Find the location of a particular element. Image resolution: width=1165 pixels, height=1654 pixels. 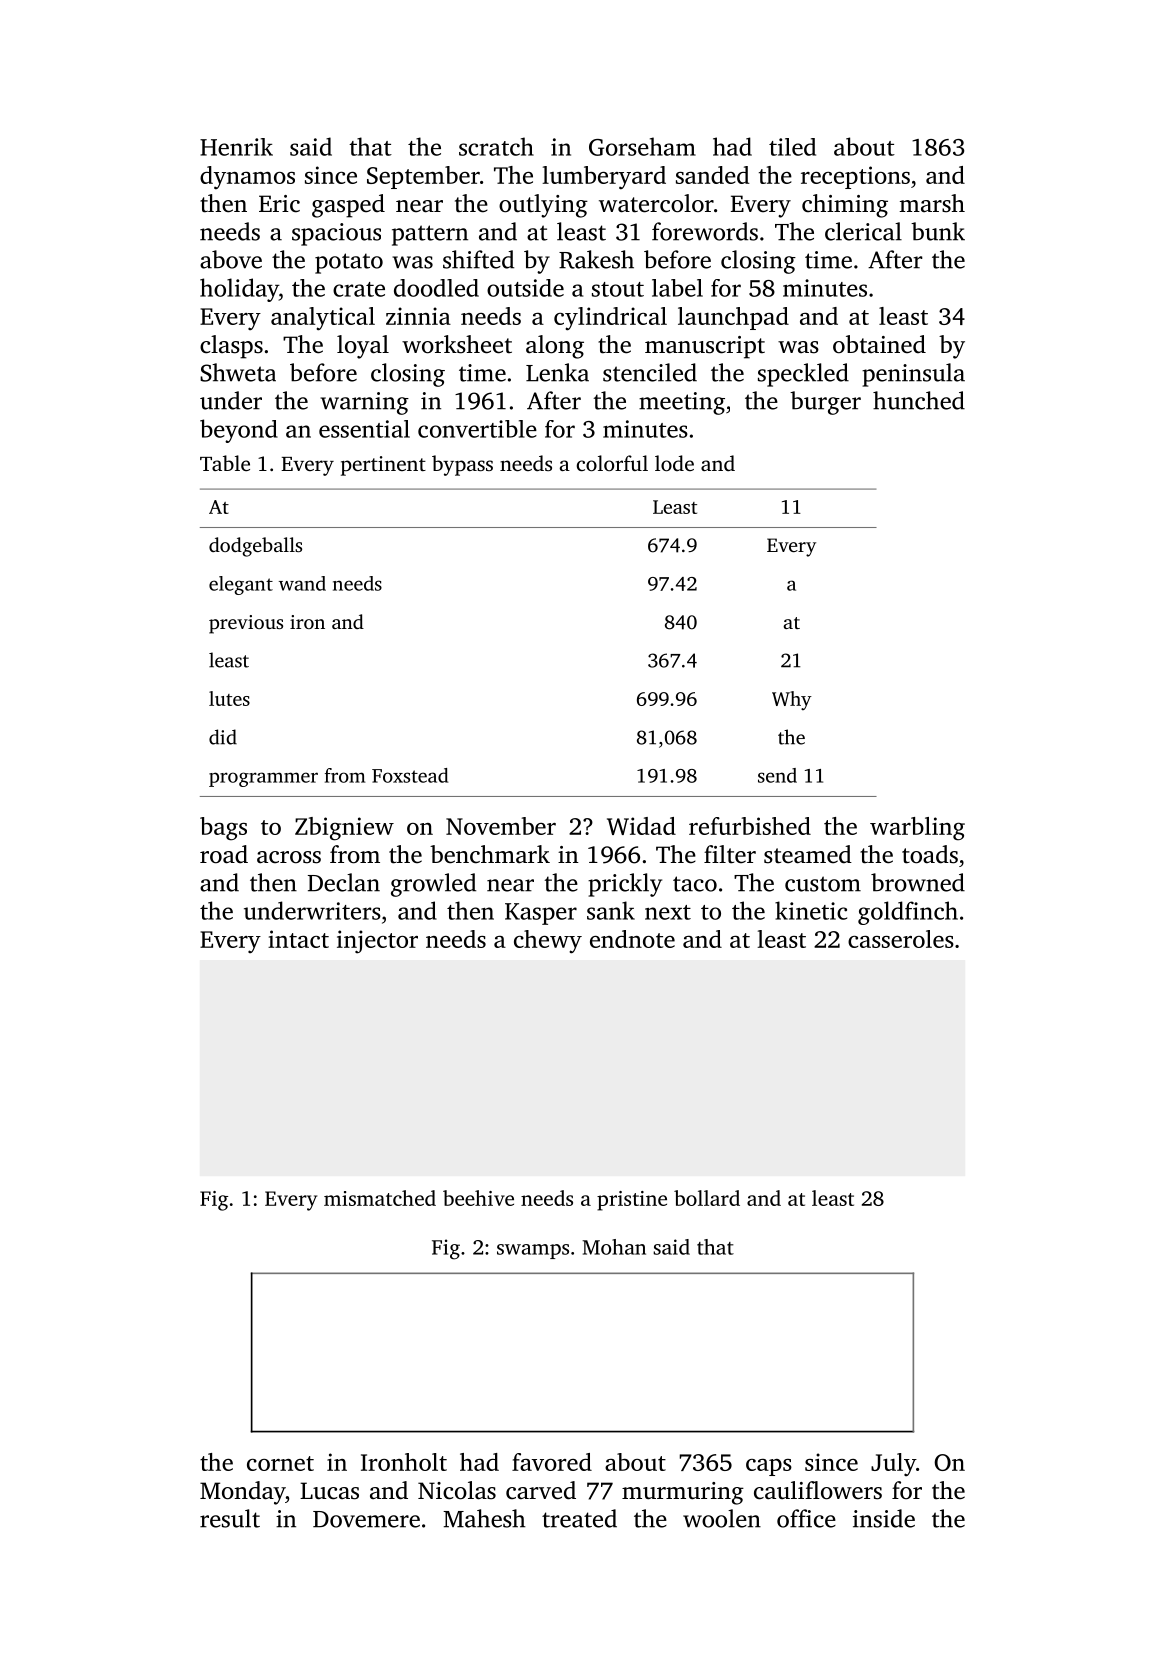

Nicolas is located at coordinates (457, 1490).
